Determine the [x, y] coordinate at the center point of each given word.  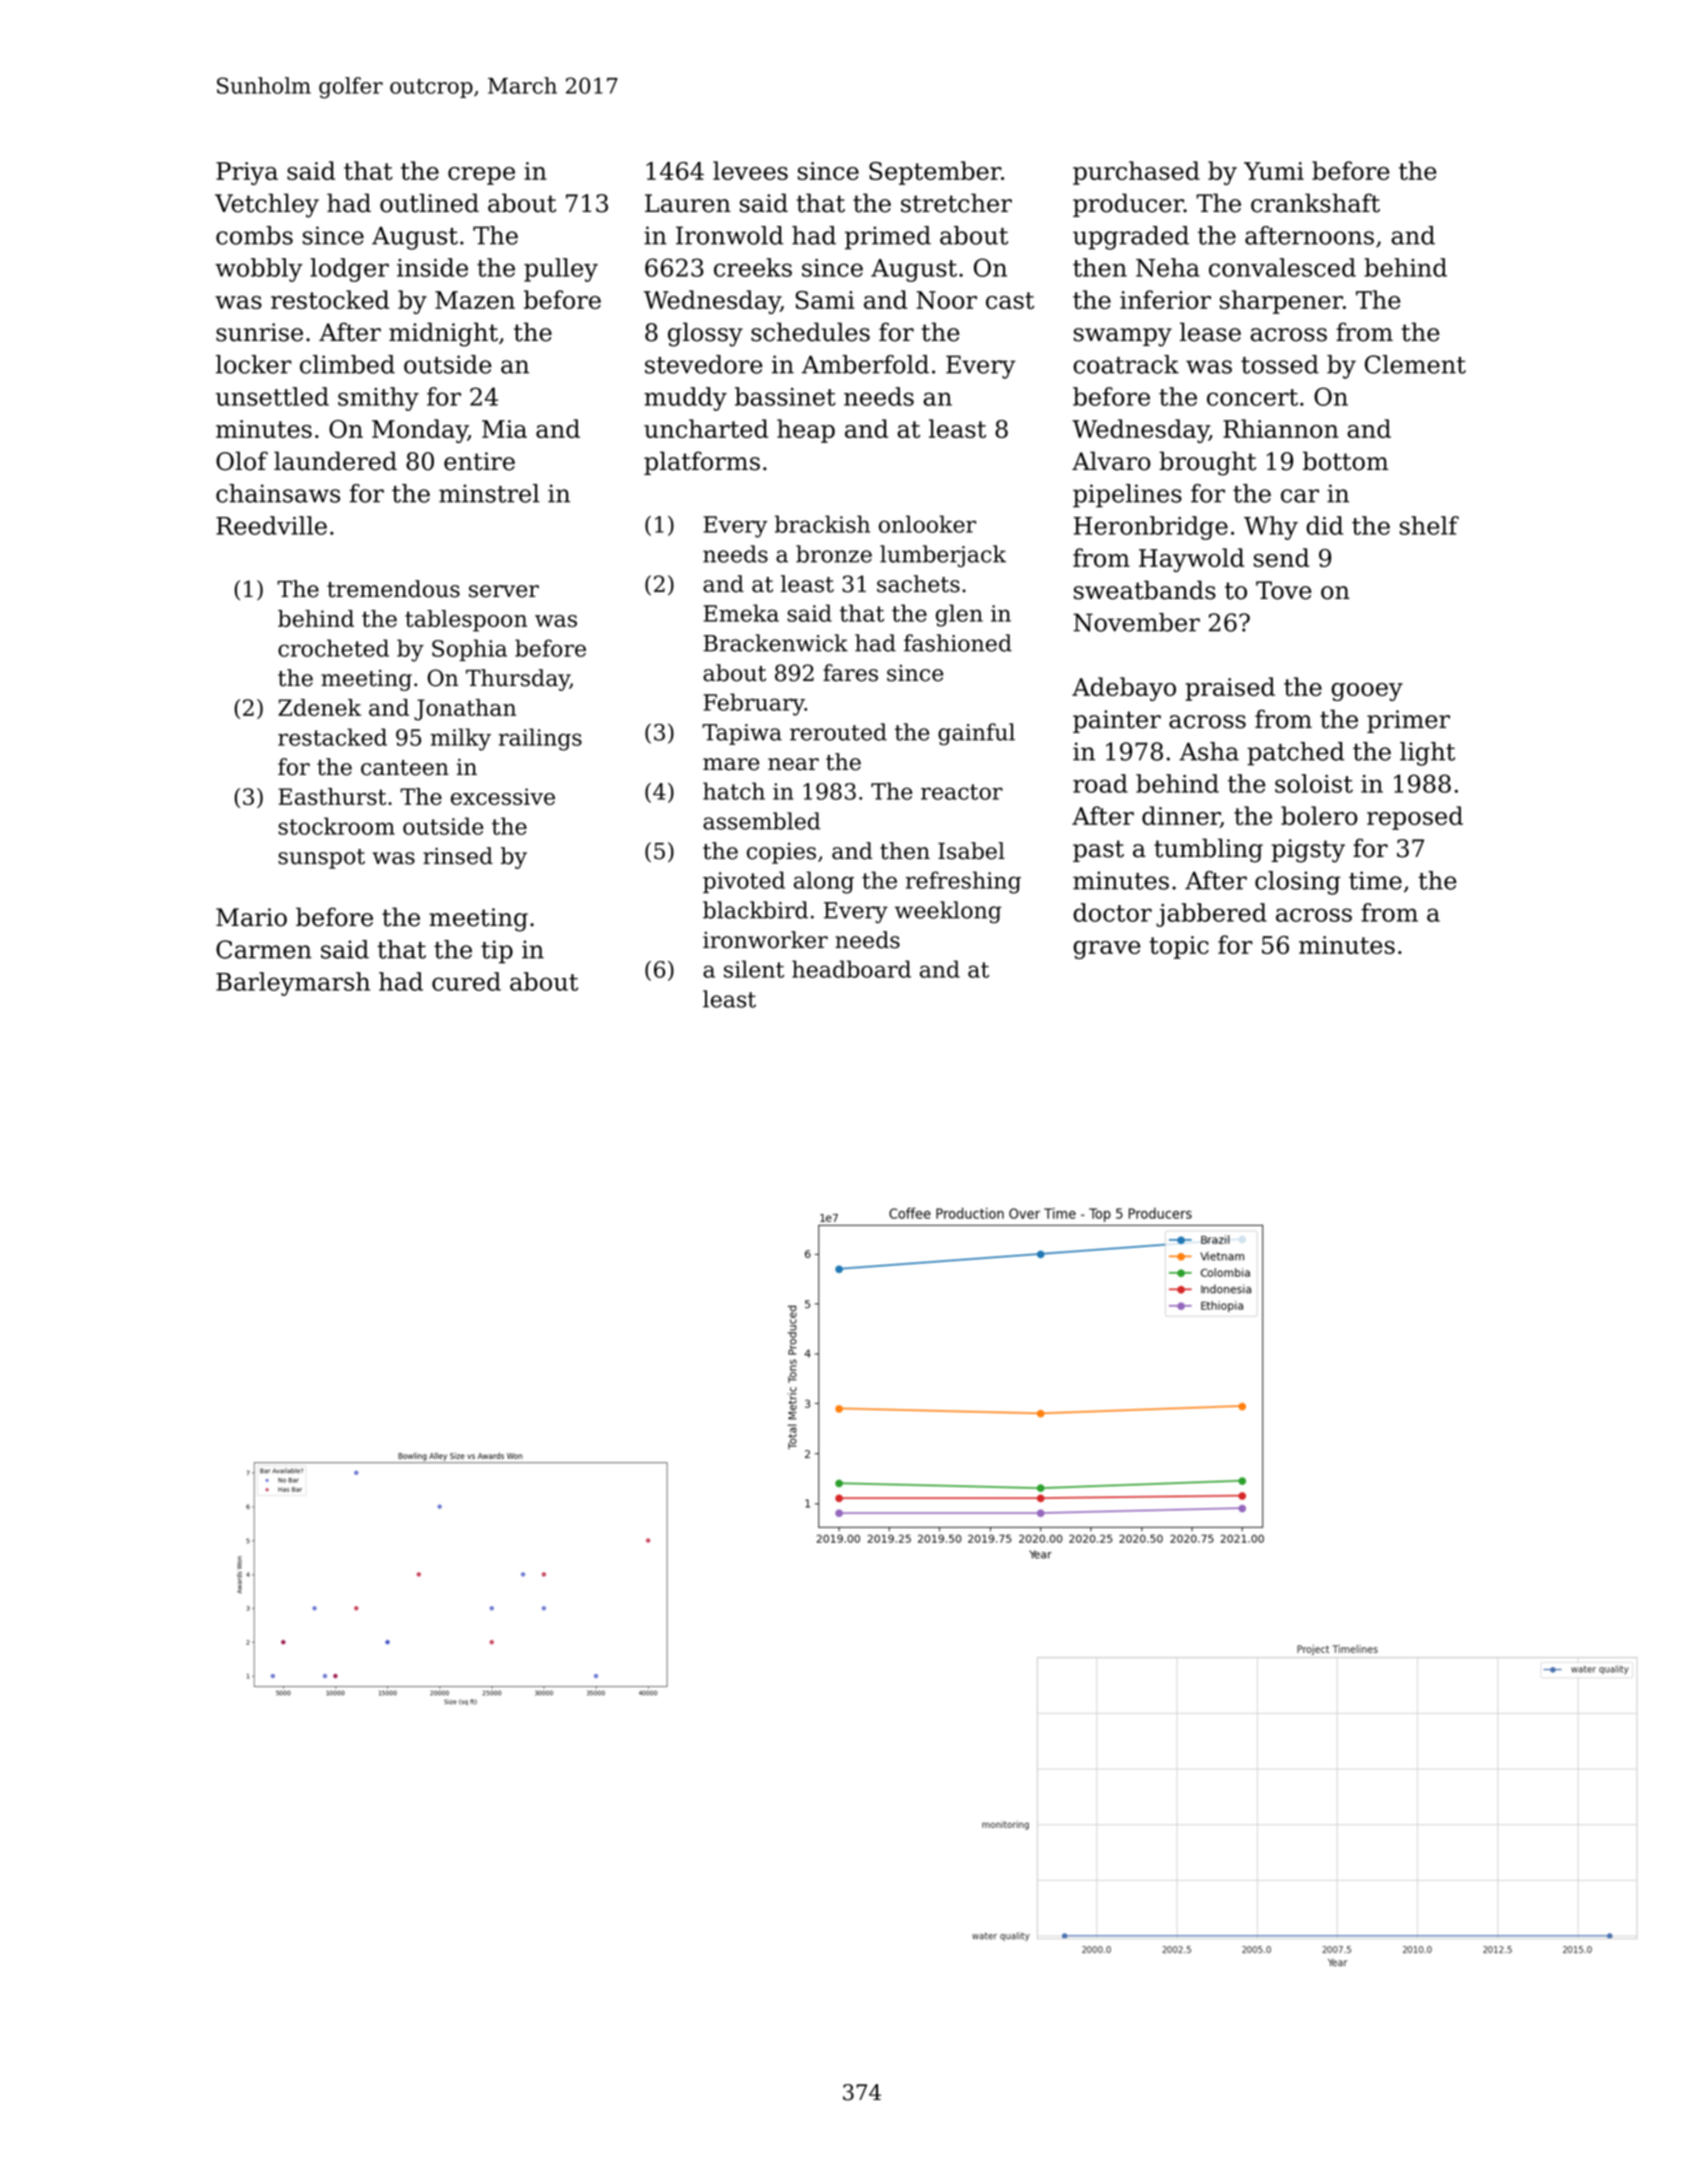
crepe [481, 176]
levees [750, 170]
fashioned [958, 643]
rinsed [458, 856]
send [1281, 557]
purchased [1136, 173]
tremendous [393, 589]
